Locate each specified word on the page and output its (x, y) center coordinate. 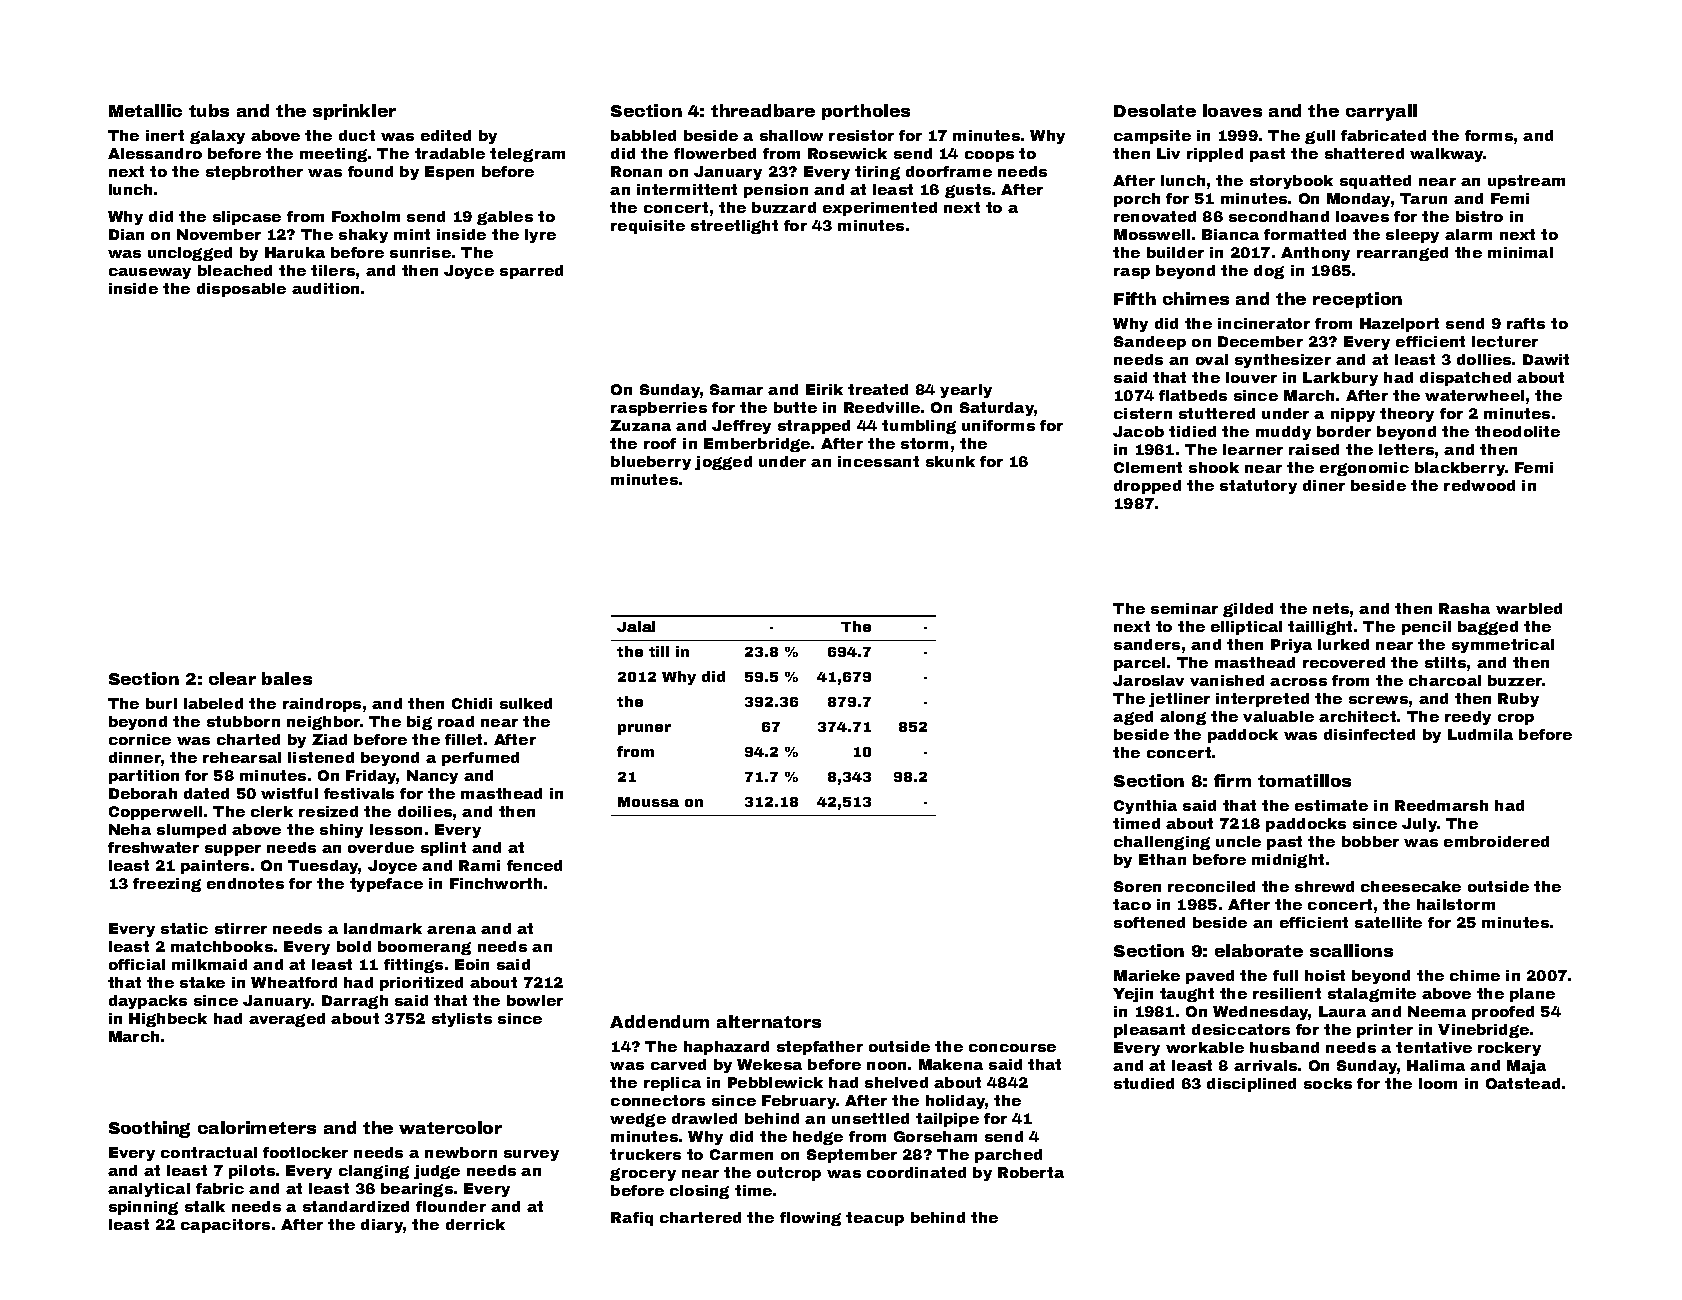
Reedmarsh (1441, 805)
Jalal (636, 626)
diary (382, 1226)
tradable (450, 153)
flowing (810, 1219)
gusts (968, 191)
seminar (1184, 608)
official (137, 964)
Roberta (1031, 1172)
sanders (1147, 644)
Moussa (648, 802)
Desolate (1155, 110)
